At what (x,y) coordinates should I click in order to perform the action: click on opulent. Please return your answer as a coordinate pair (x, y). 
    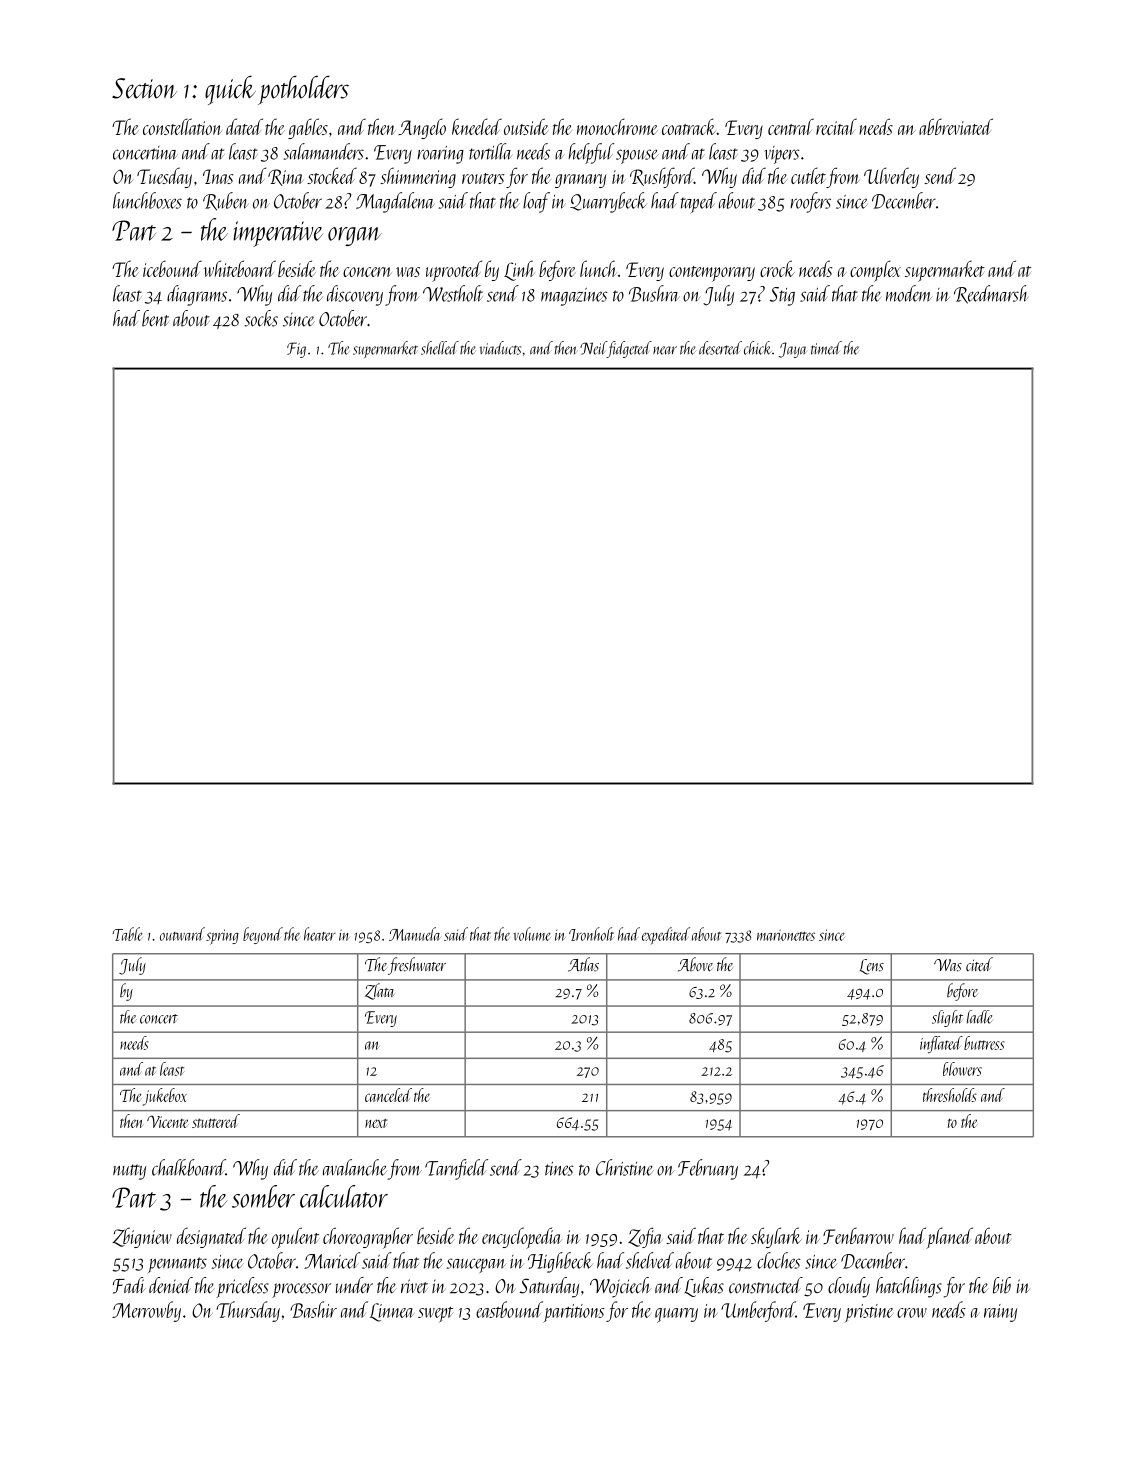
    Looking at the image, I should click on (295, 1238).
